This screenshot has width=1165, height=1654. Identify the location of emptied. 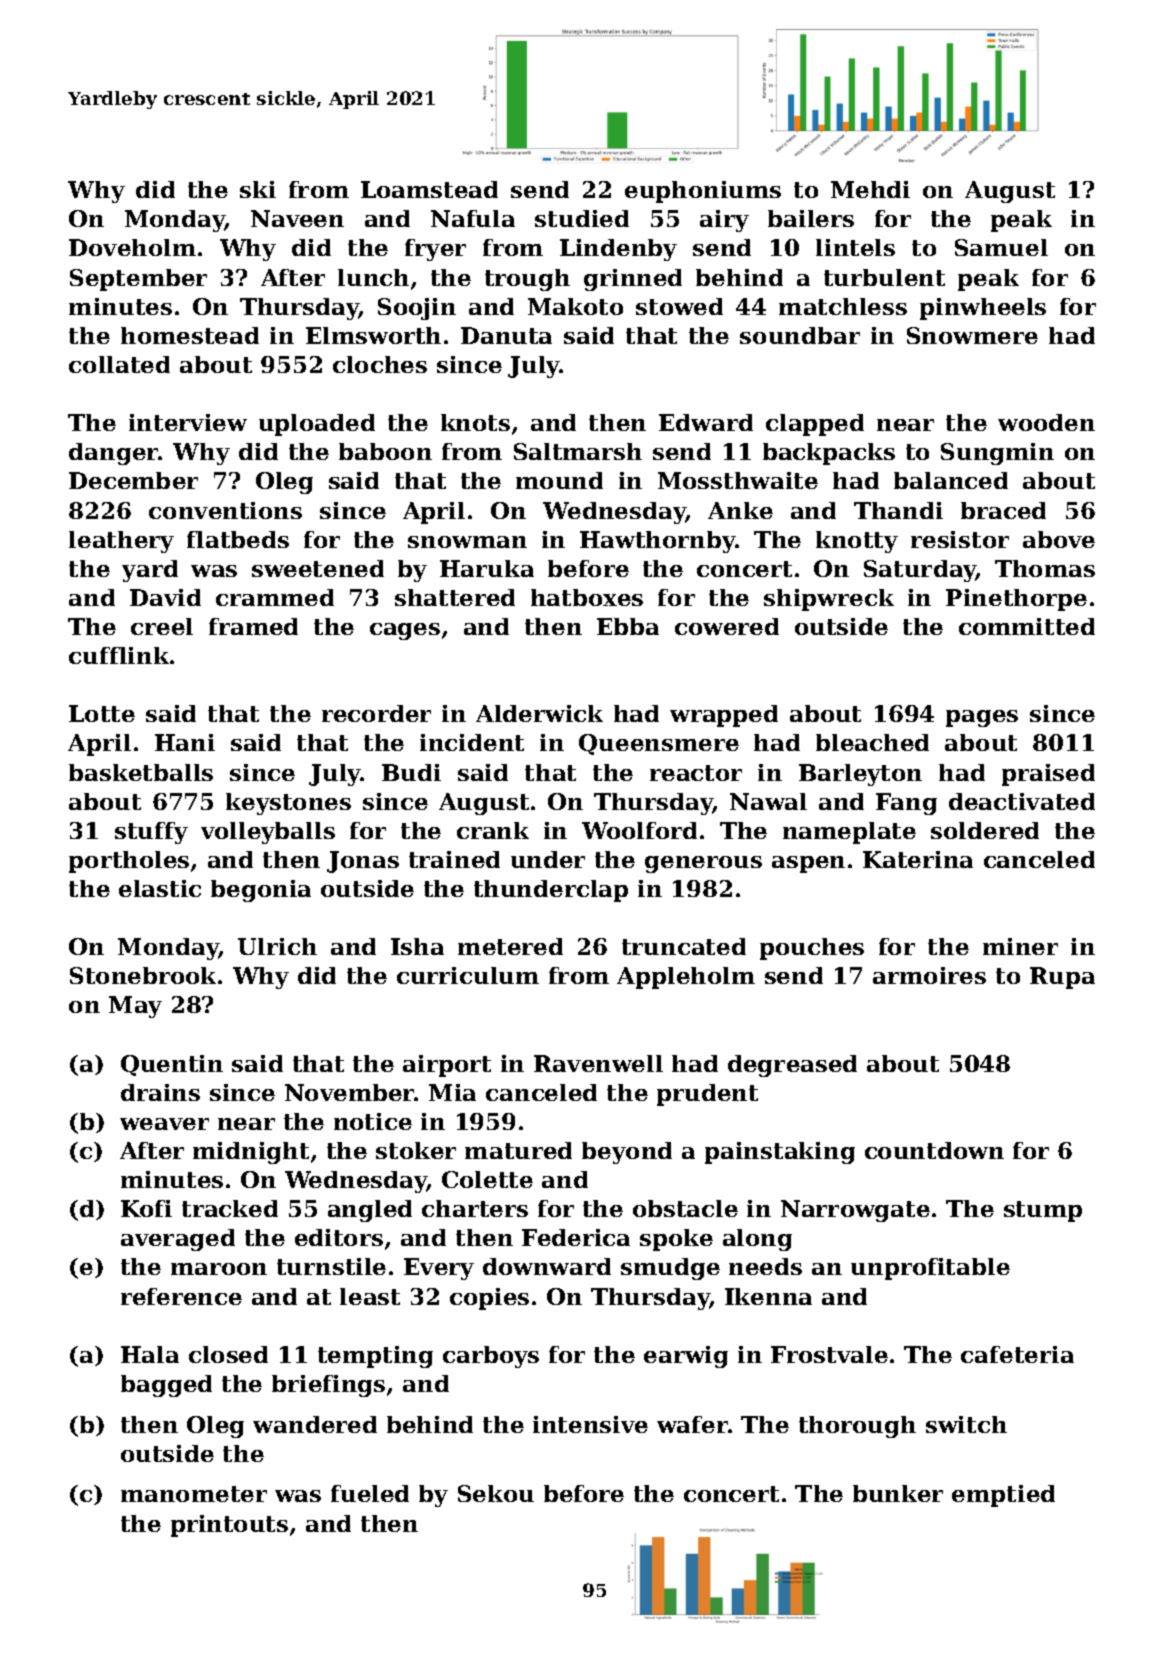
(1003, 1496).
